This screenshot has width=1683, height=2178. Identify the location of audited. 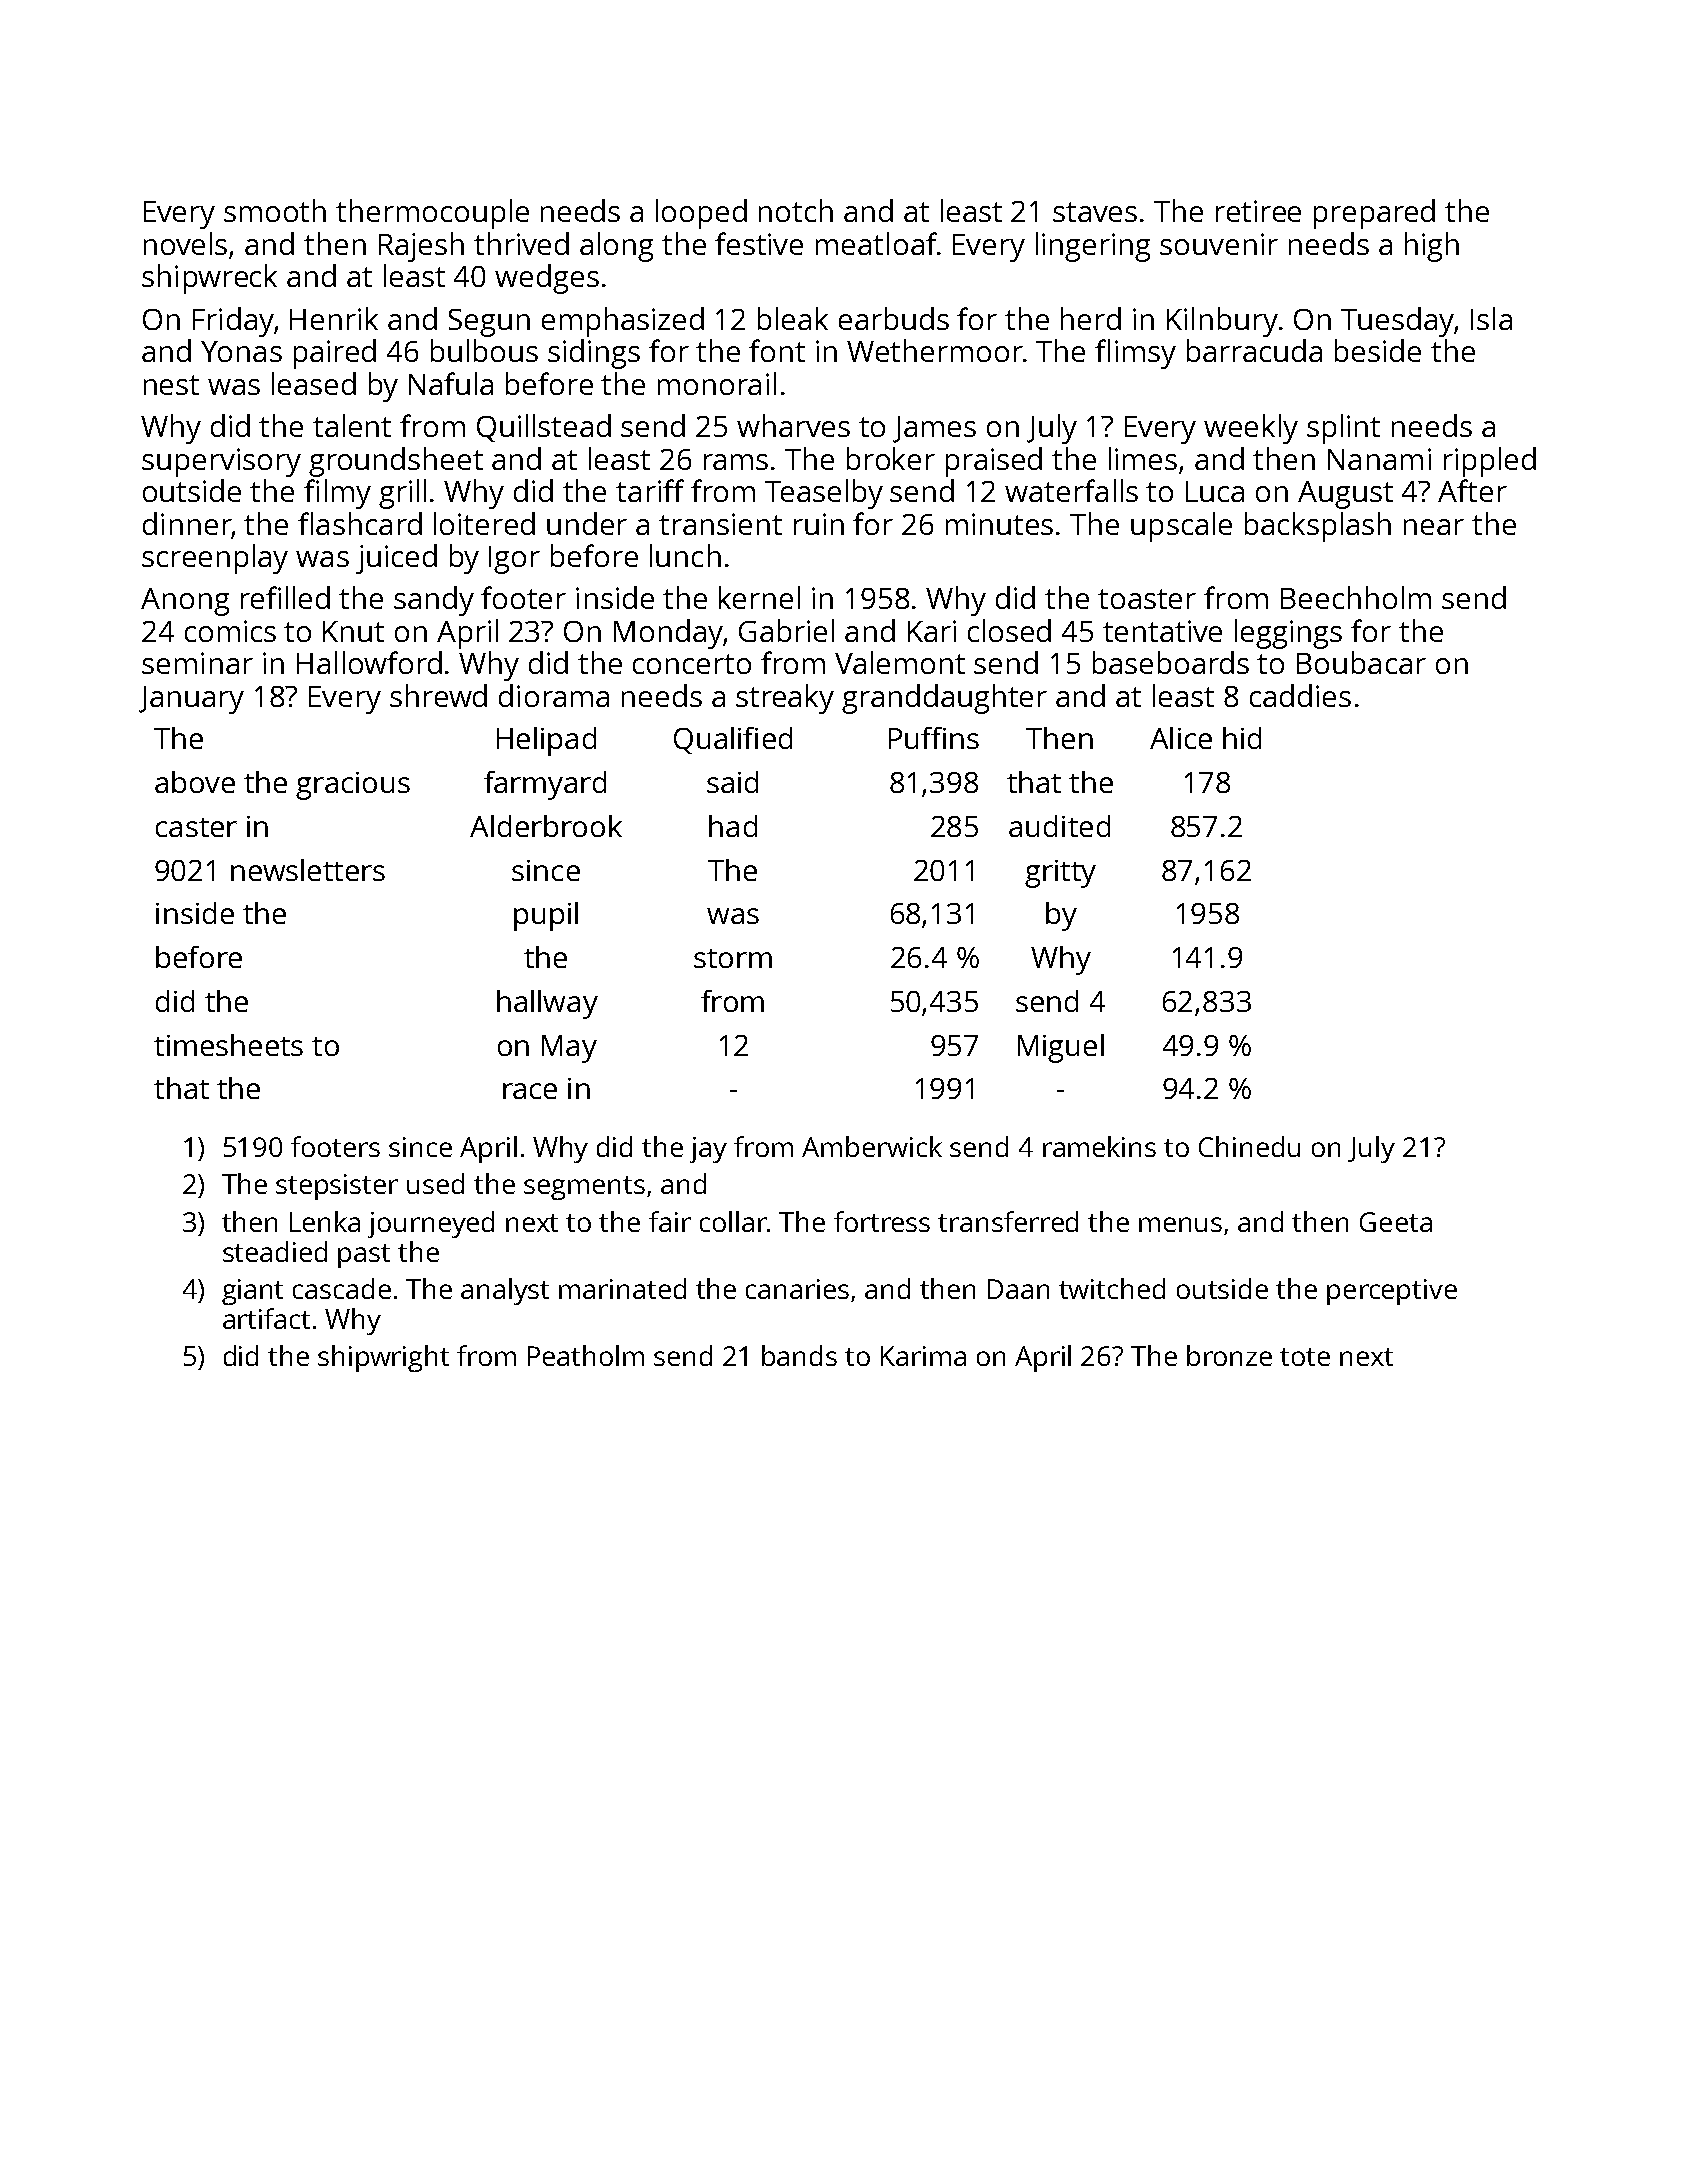
(1059, 826).
